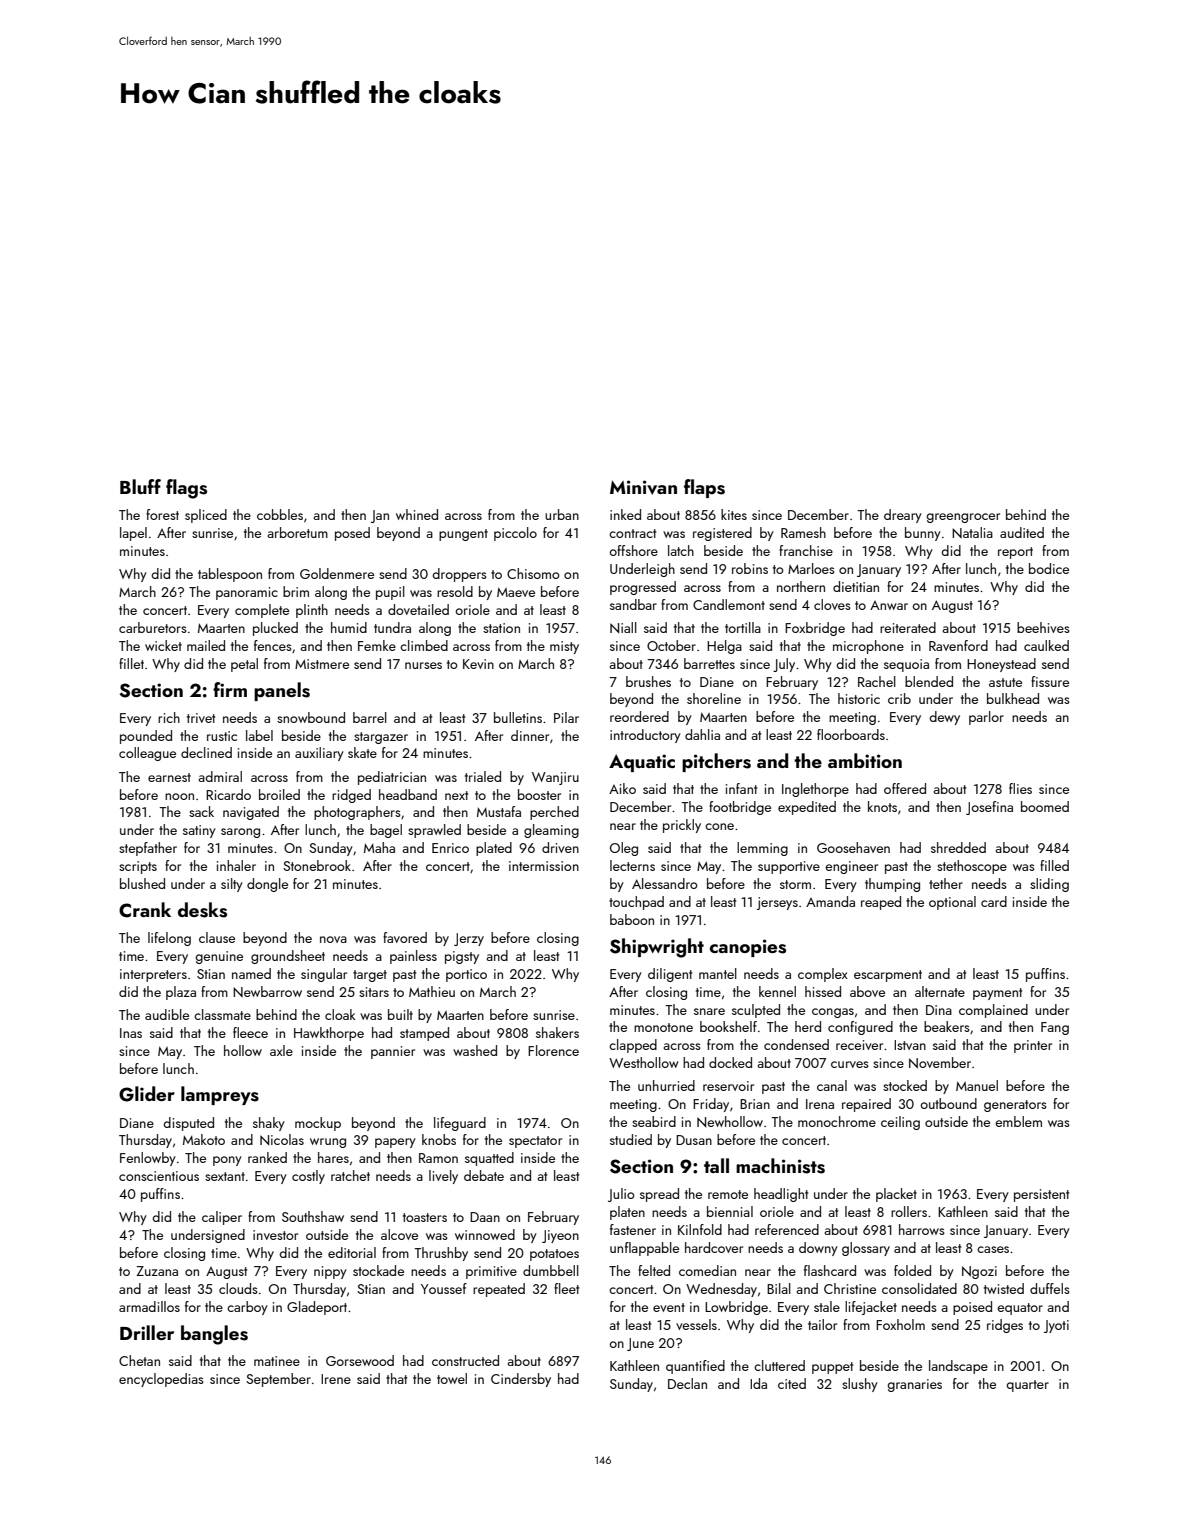 The image size is (1189, 1539). What do you see at coordinates (161, 1380) in the page?
I see `encyclopedias` at bounding box center [161, 1380].
